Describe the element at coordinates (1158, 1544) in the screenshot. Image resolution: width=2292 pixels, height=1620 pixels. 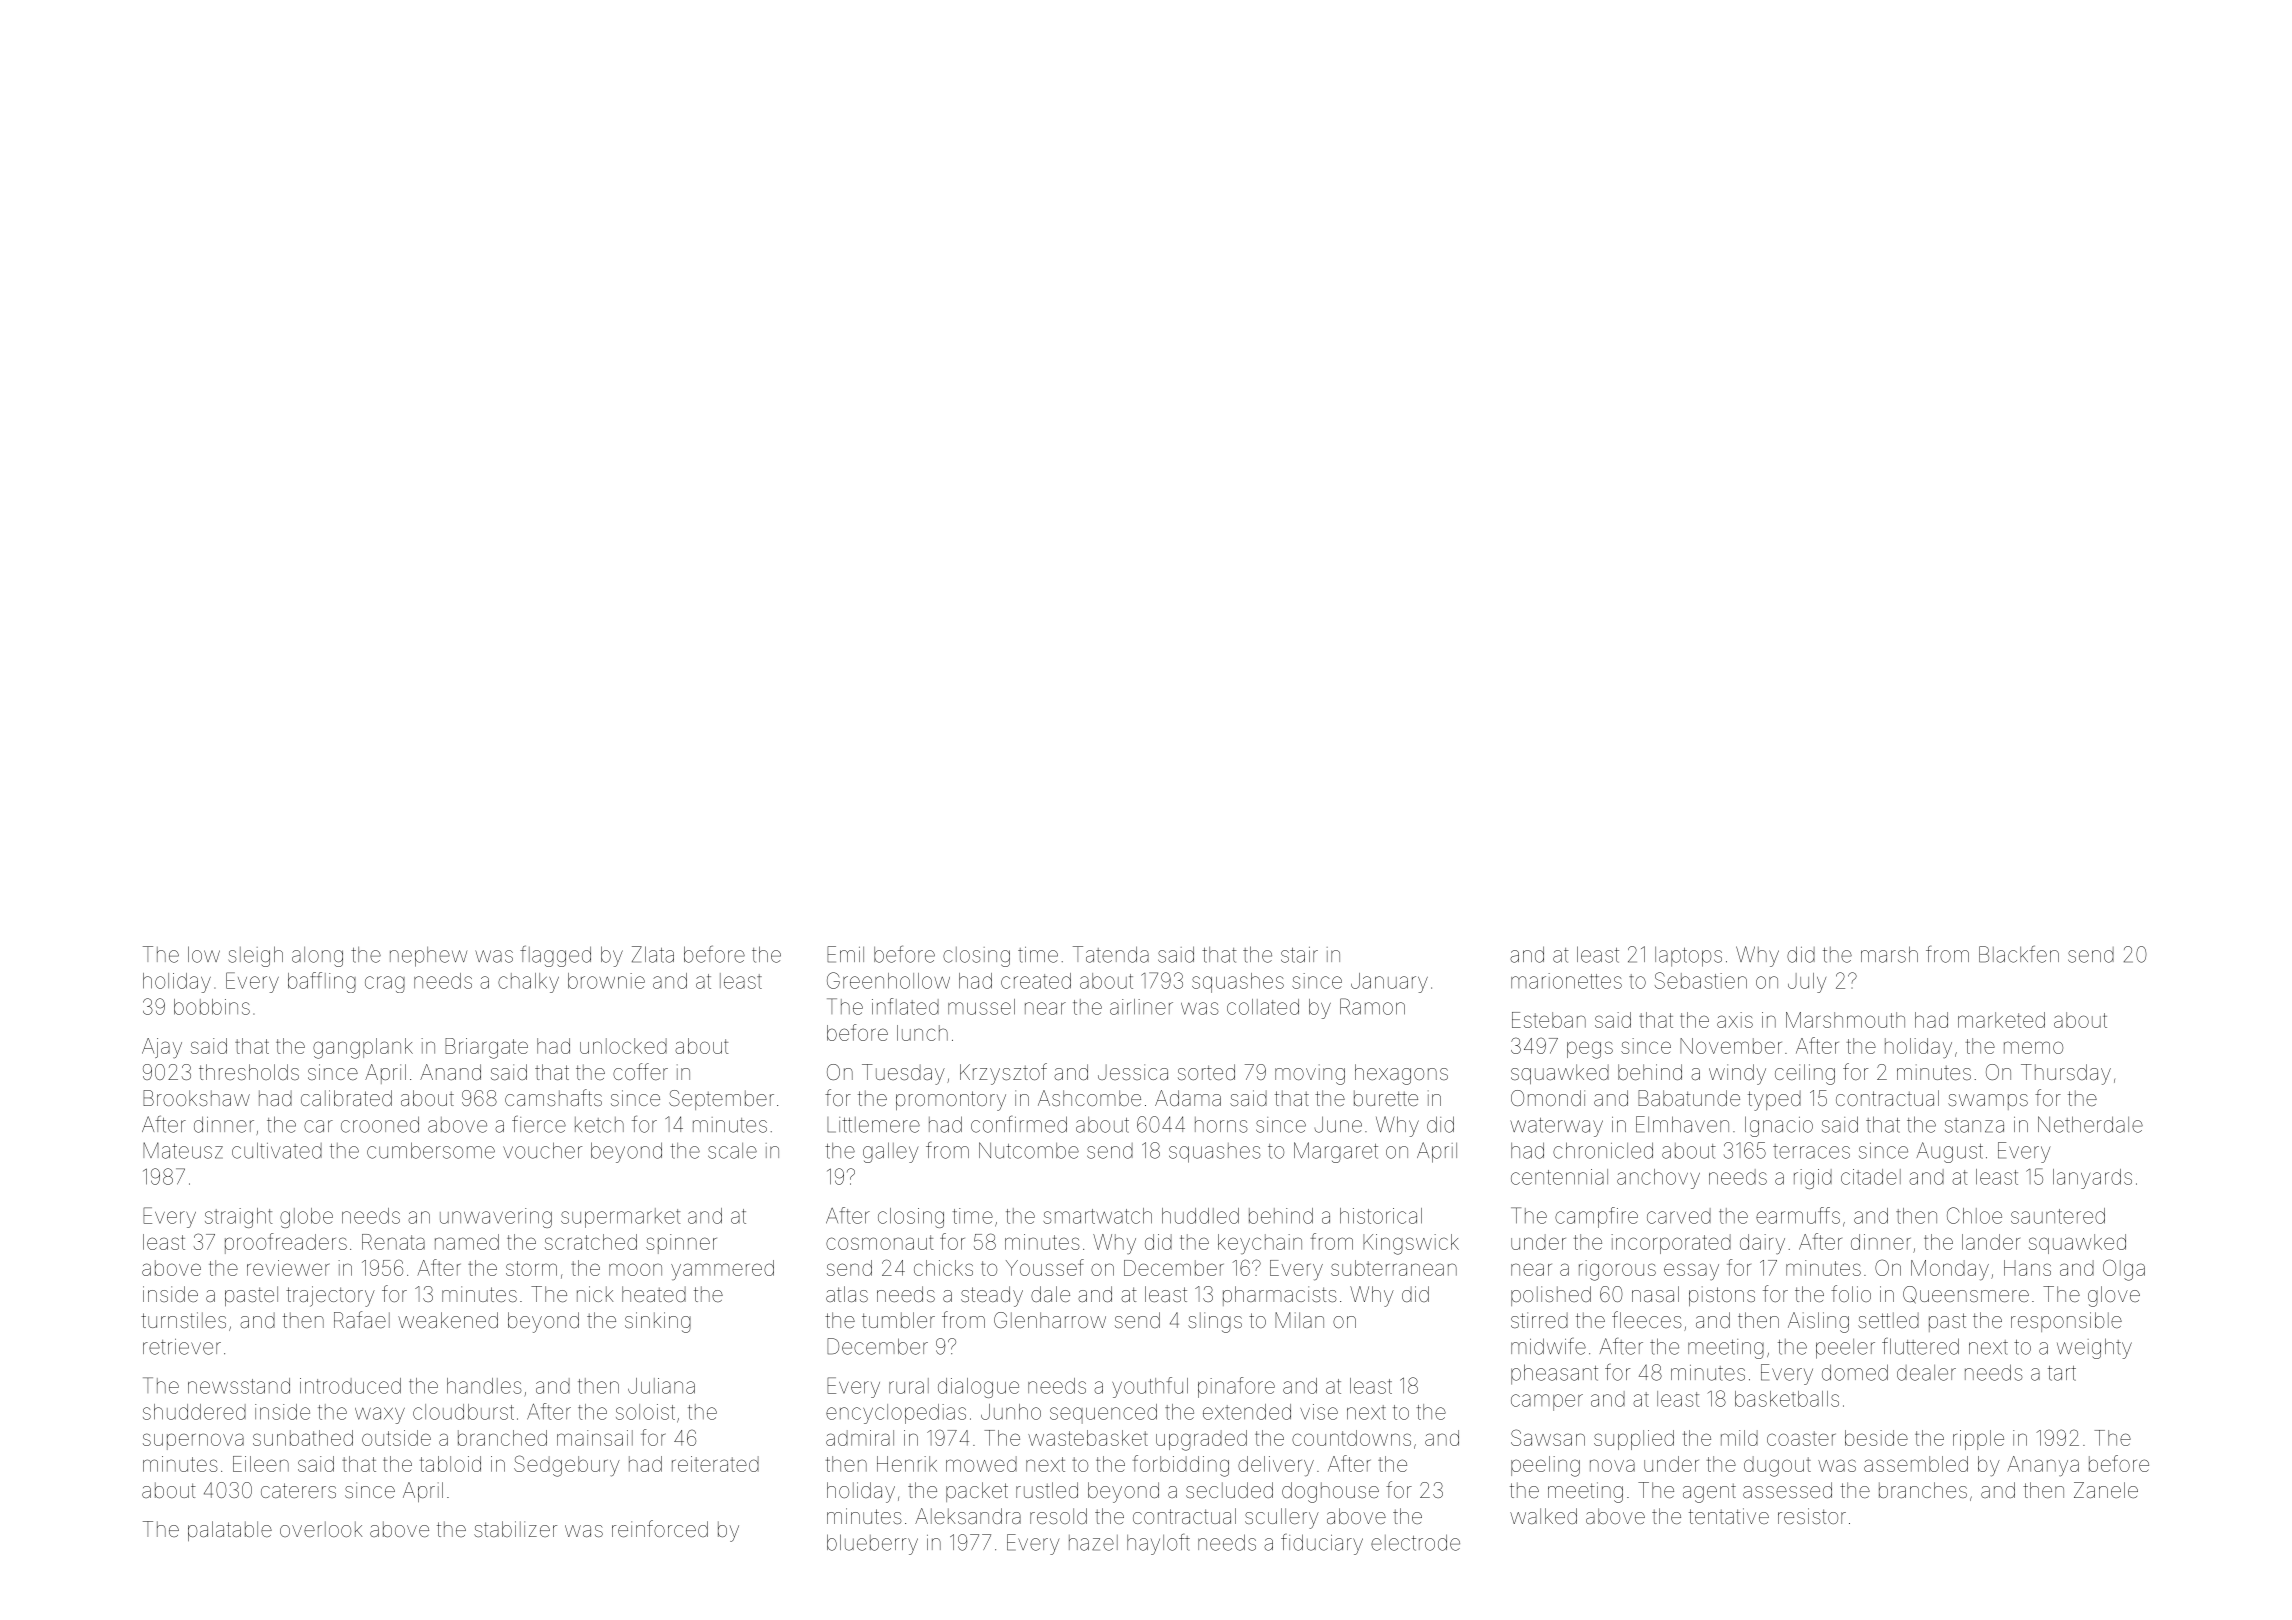
I see `hayloft` at that location.
